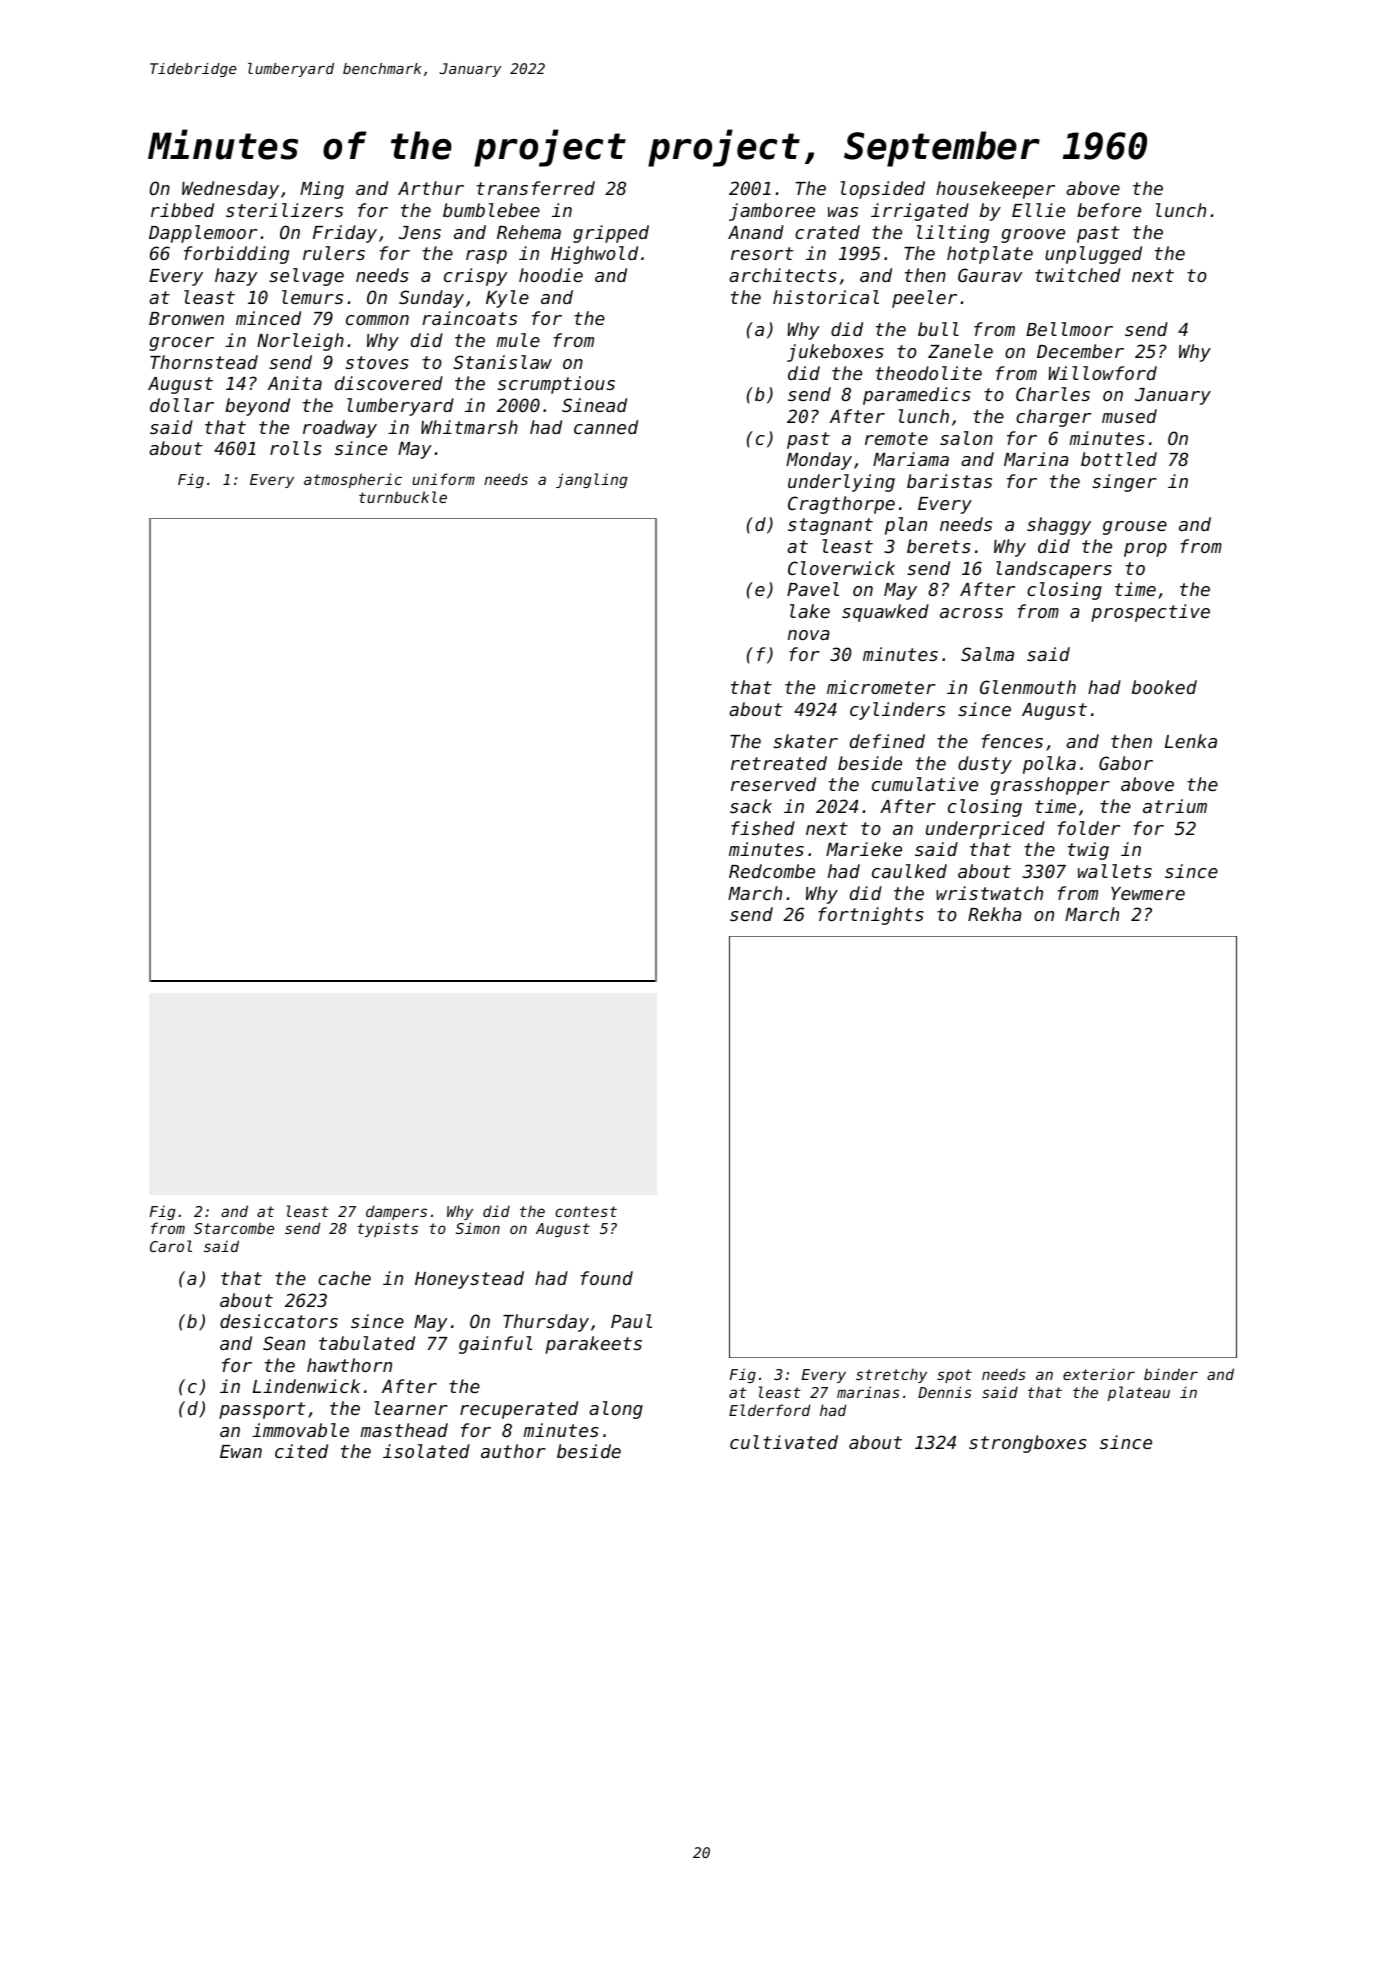  What do you see at coordinates (779, 763) in the document?
I see `retreated` at bounding box center [779, 763].
